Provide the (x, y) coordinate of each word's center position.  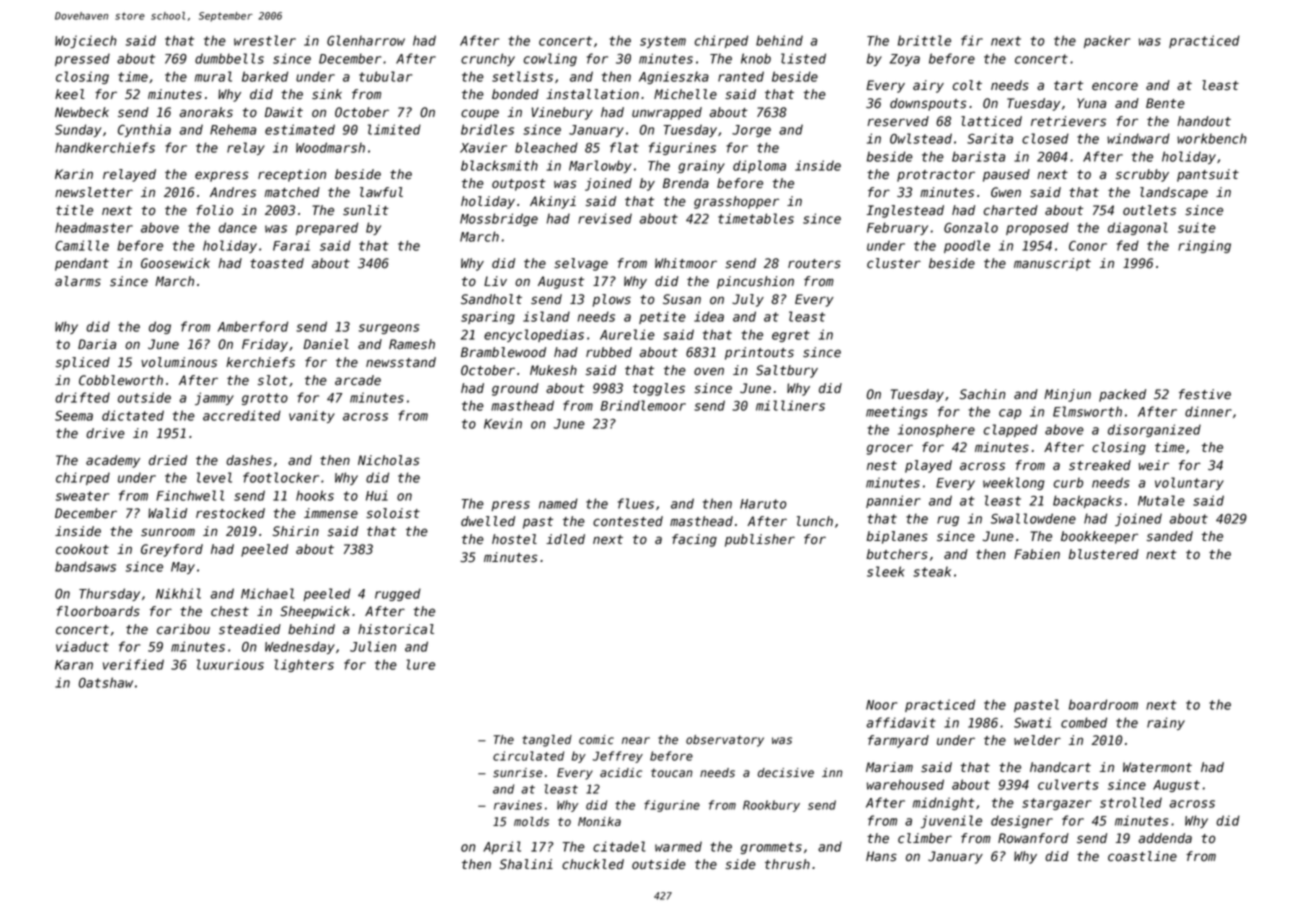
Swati (1032, 722)
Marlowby (600, 166)
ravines (518, 805)
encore (1115, 86)
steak (932, 571)
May (183, 568)
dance (238, 227)
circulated (528, 756)
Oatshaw (106, 682)
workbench (1212, 138)
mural (213, 76)
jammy (214, 398)
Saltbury (787, 371)
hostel (514, 539)
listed (803, 58)
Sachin (983, 394)
